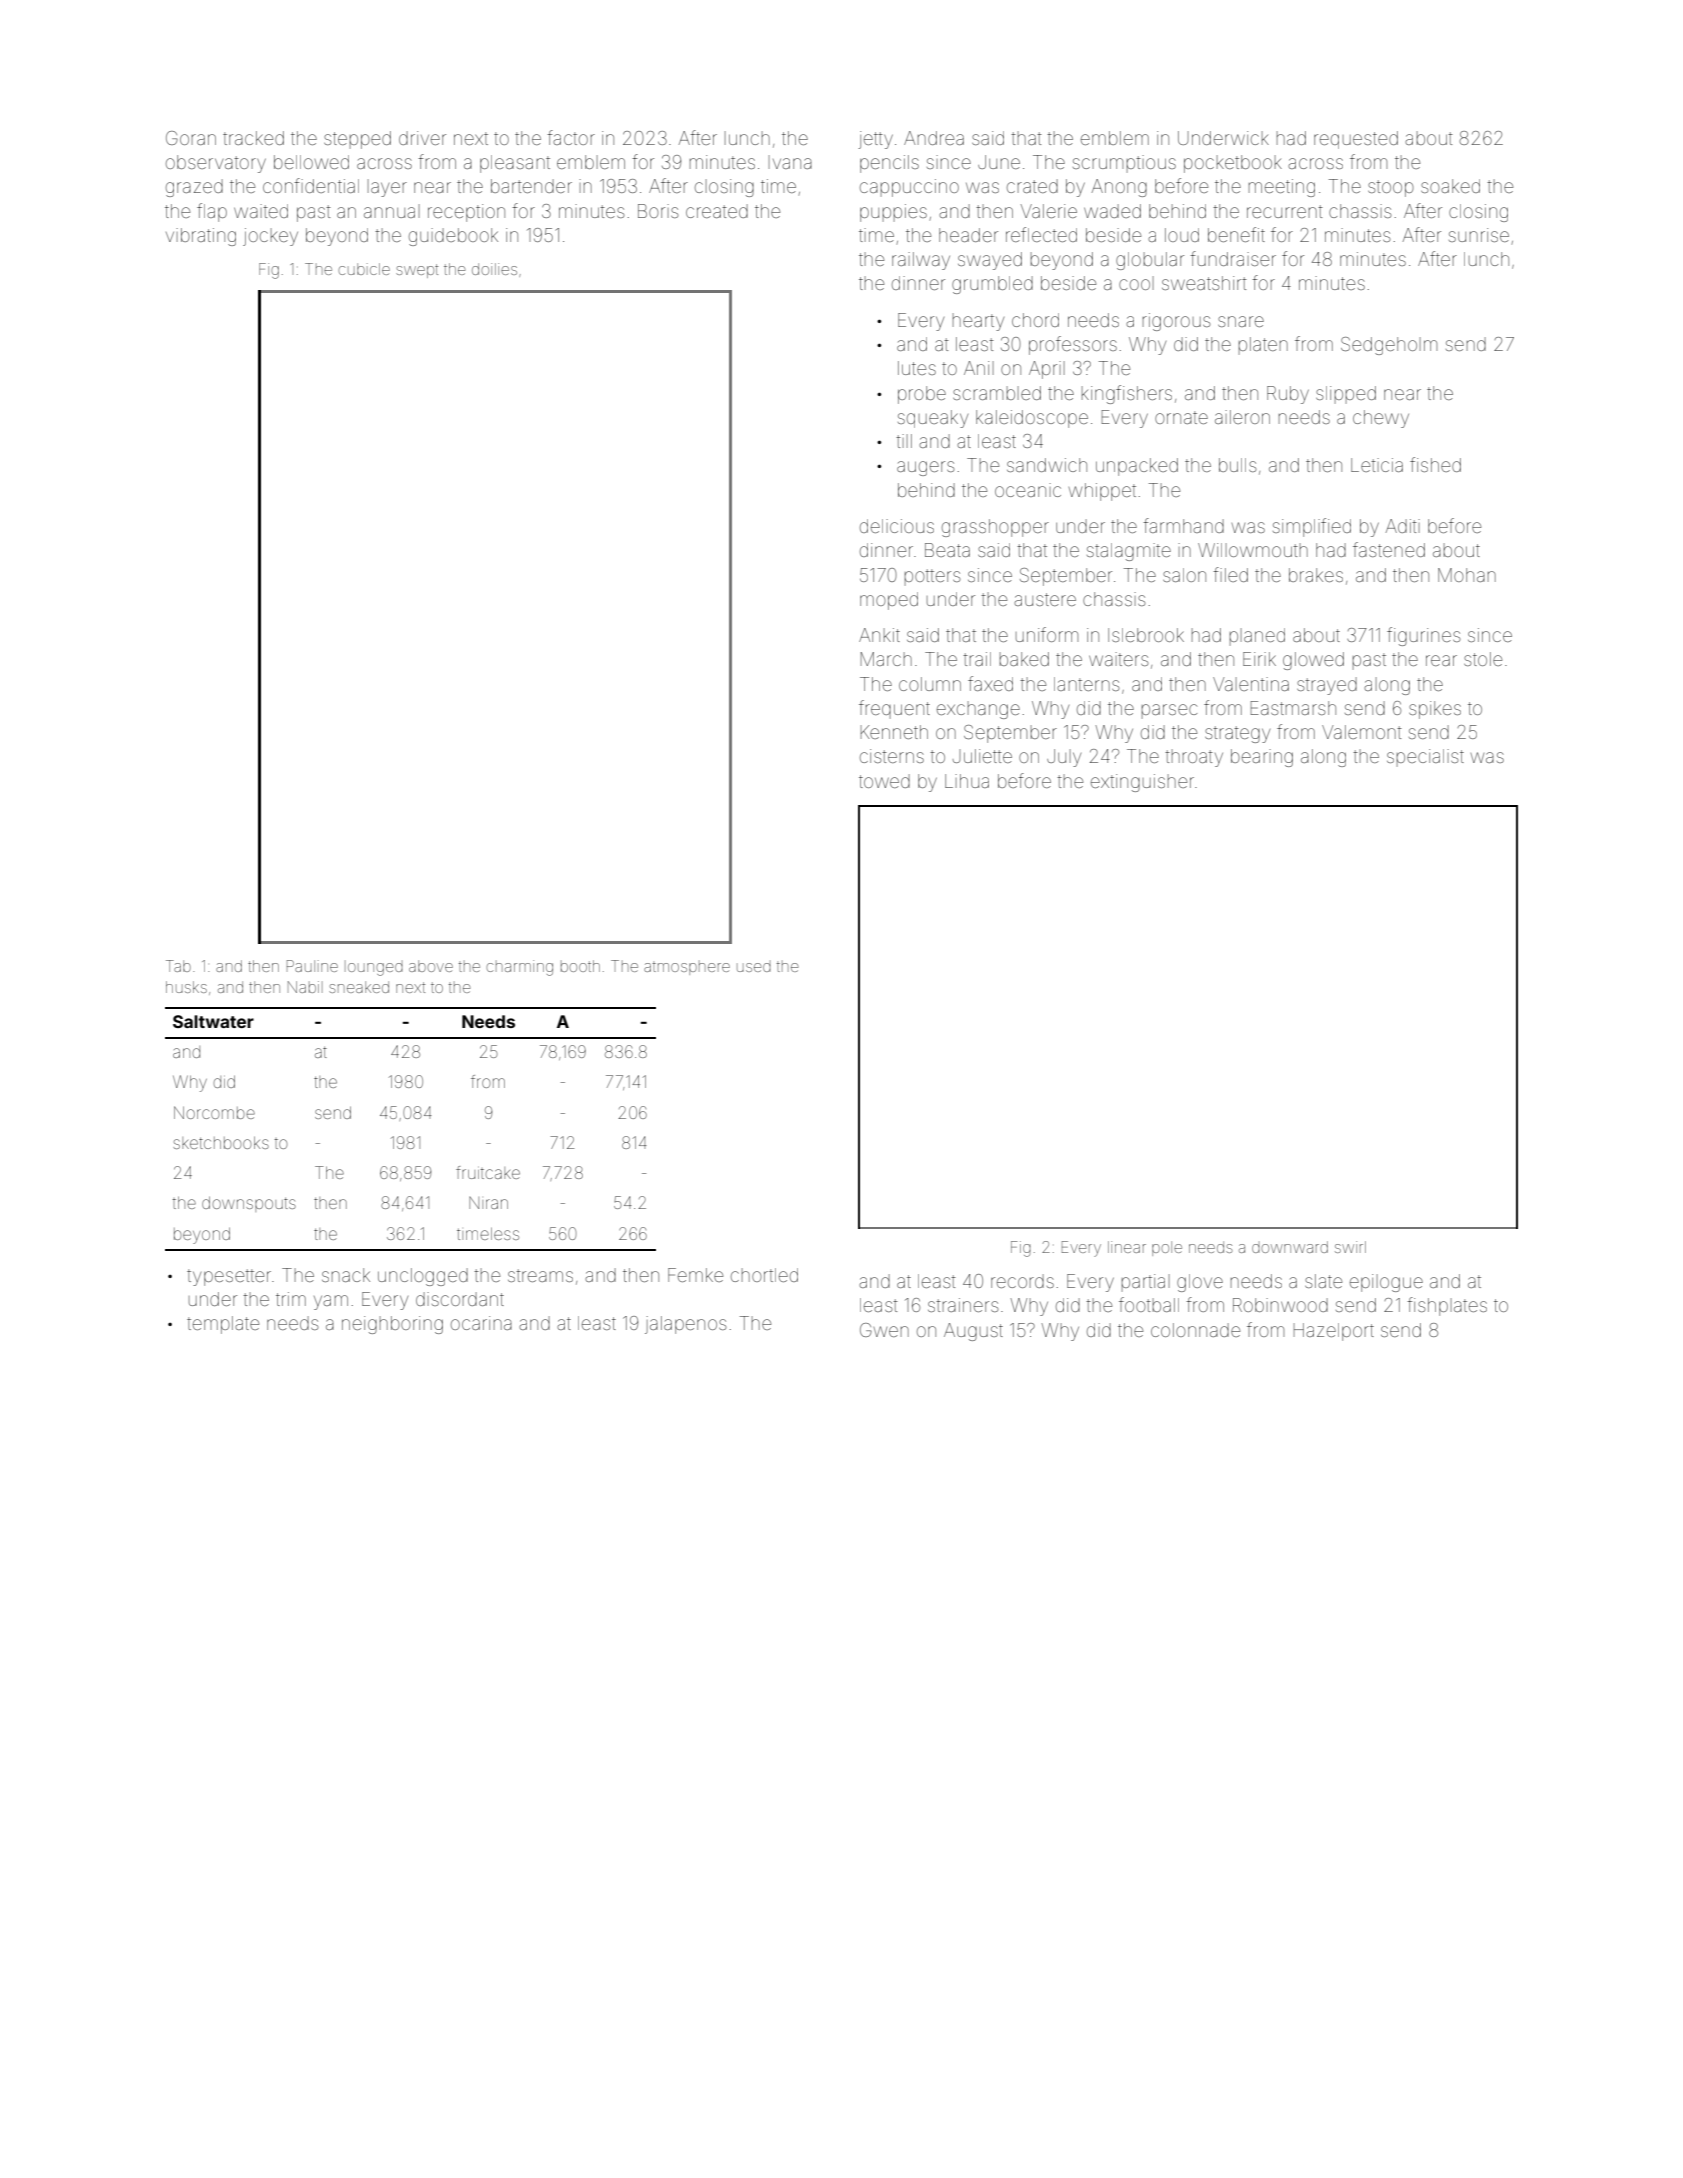 This page has width=1683, height=2178. I want to click on template, so click(223, 1325).
